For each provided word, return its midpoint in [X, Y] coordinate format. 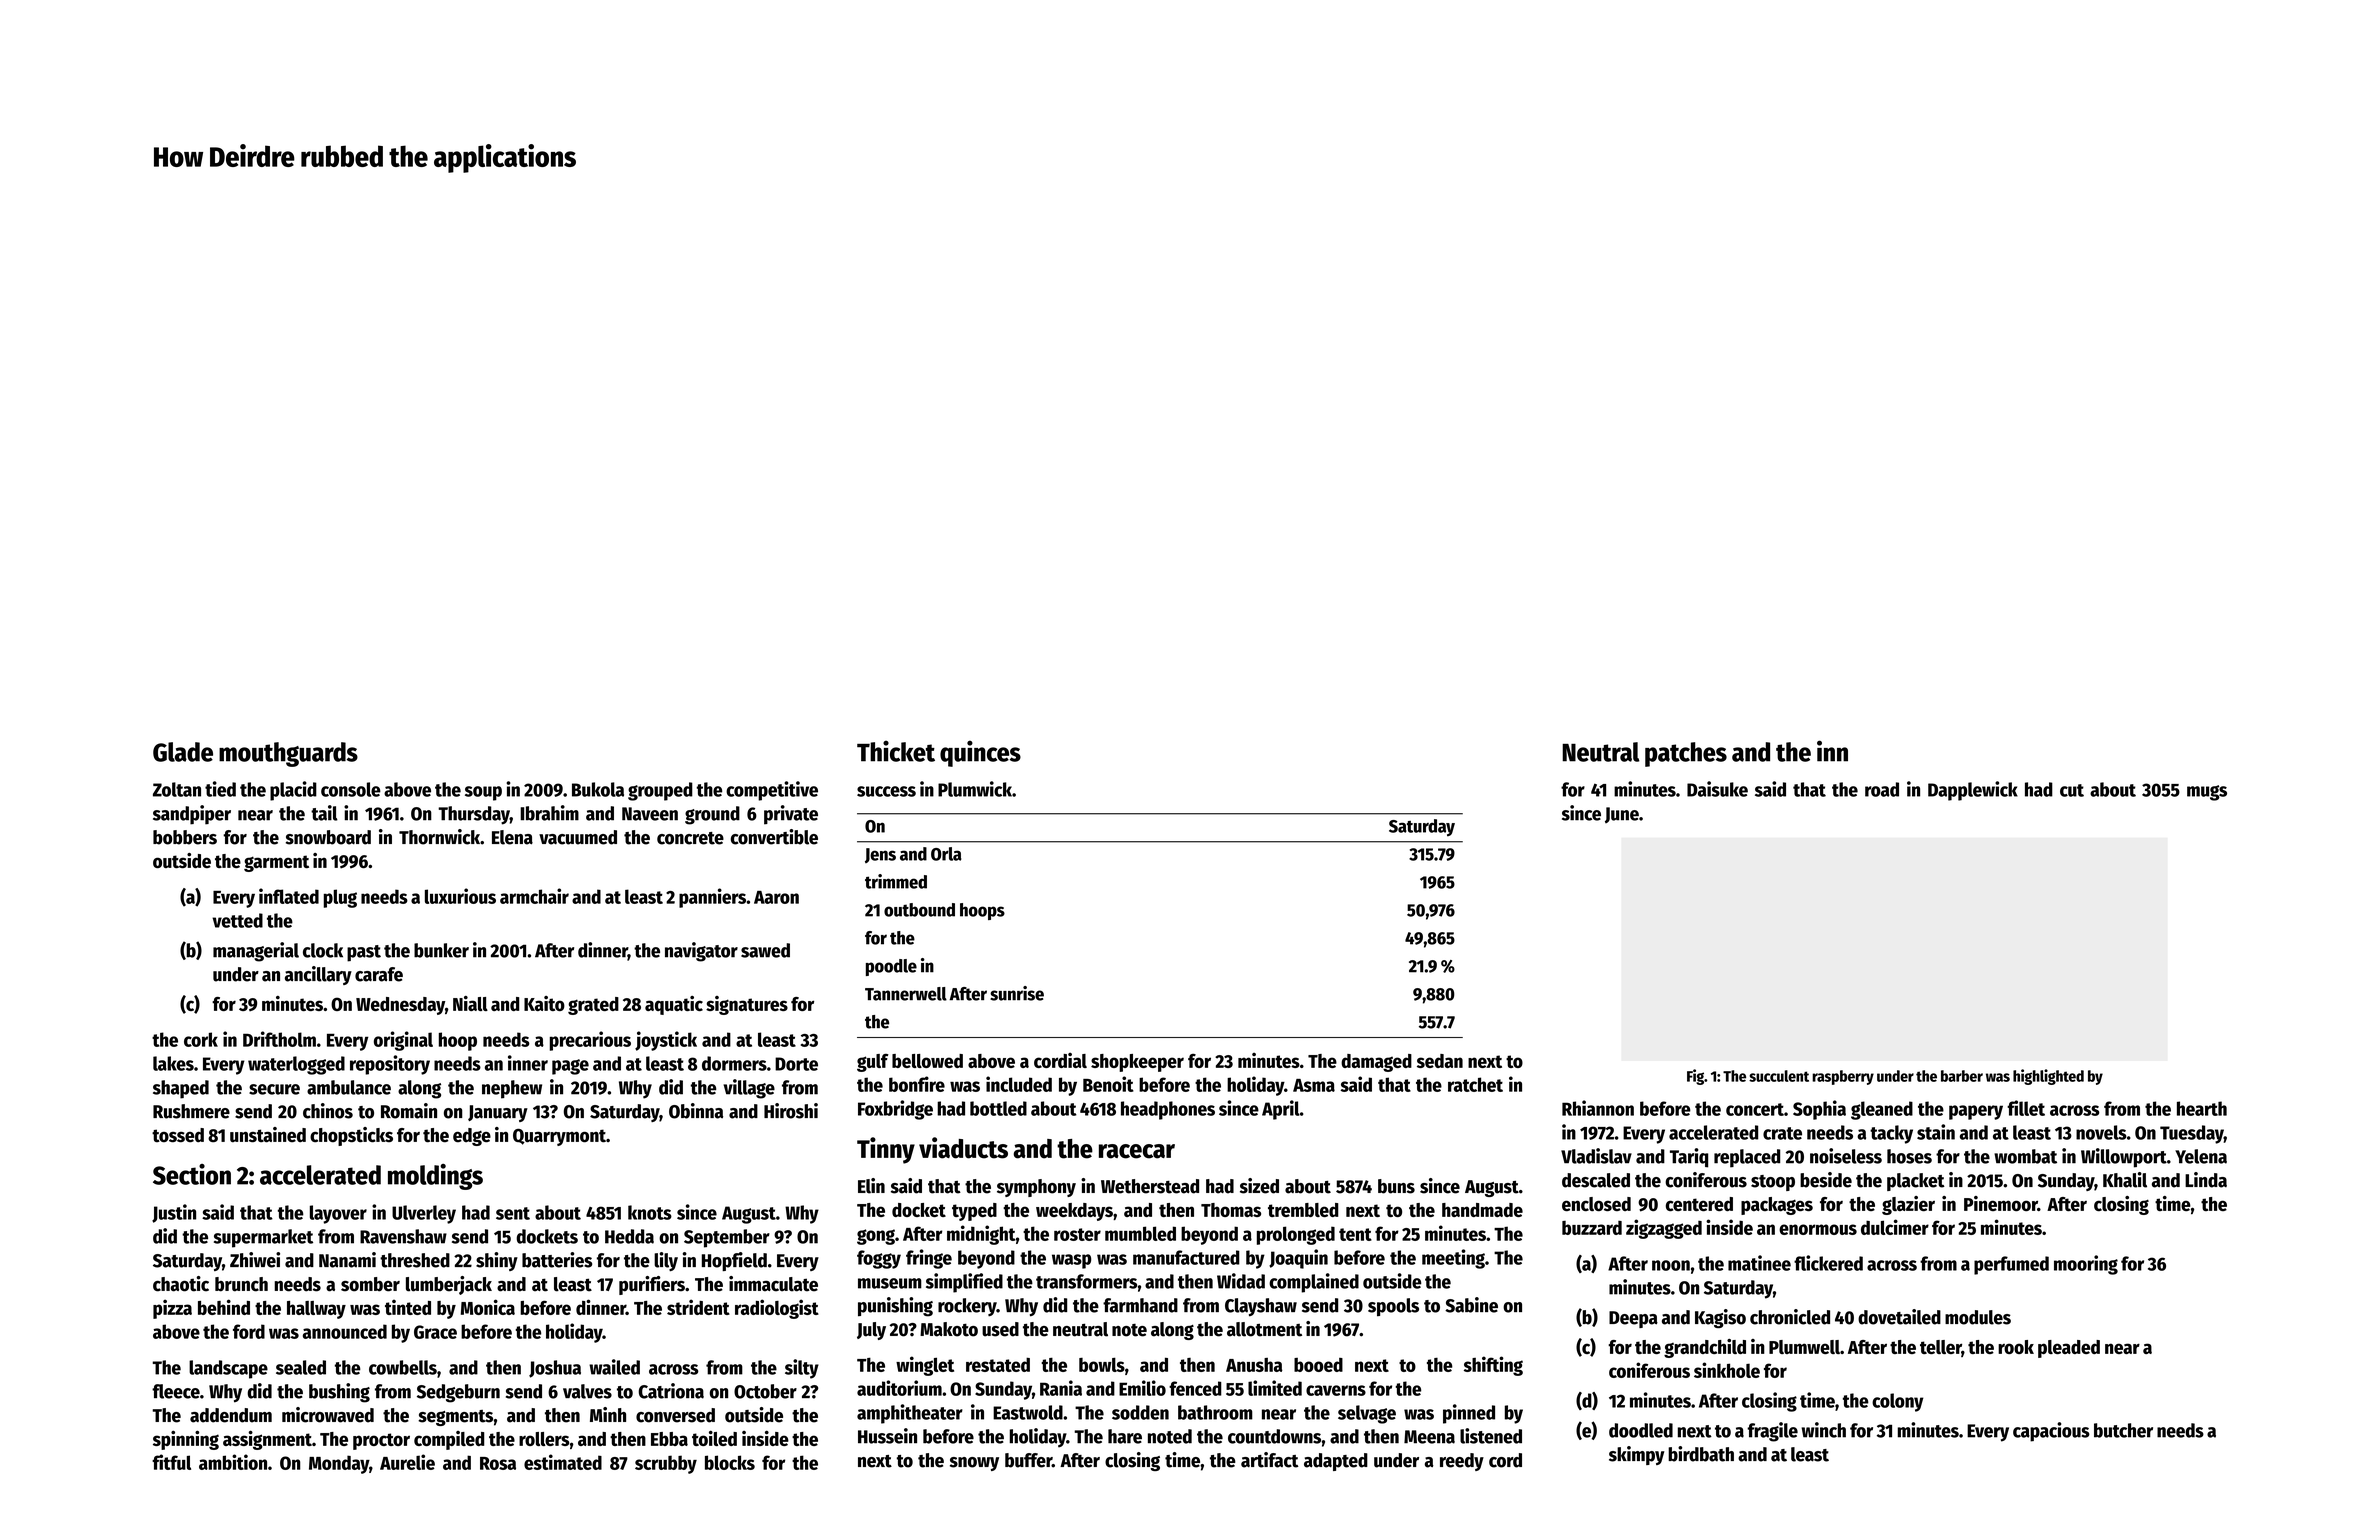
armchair [534, 896]
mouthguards [288, 754]
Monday [339, 1464]
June [1622, 815]
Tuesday [2192, 1134]
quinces [980, 753]
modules [1978, 1317]
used [1000, 1329]
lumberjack [449, 1285]
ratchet [1475, 1084]
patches [1686, 754]
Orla [946, 854]
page [570, 1067]
